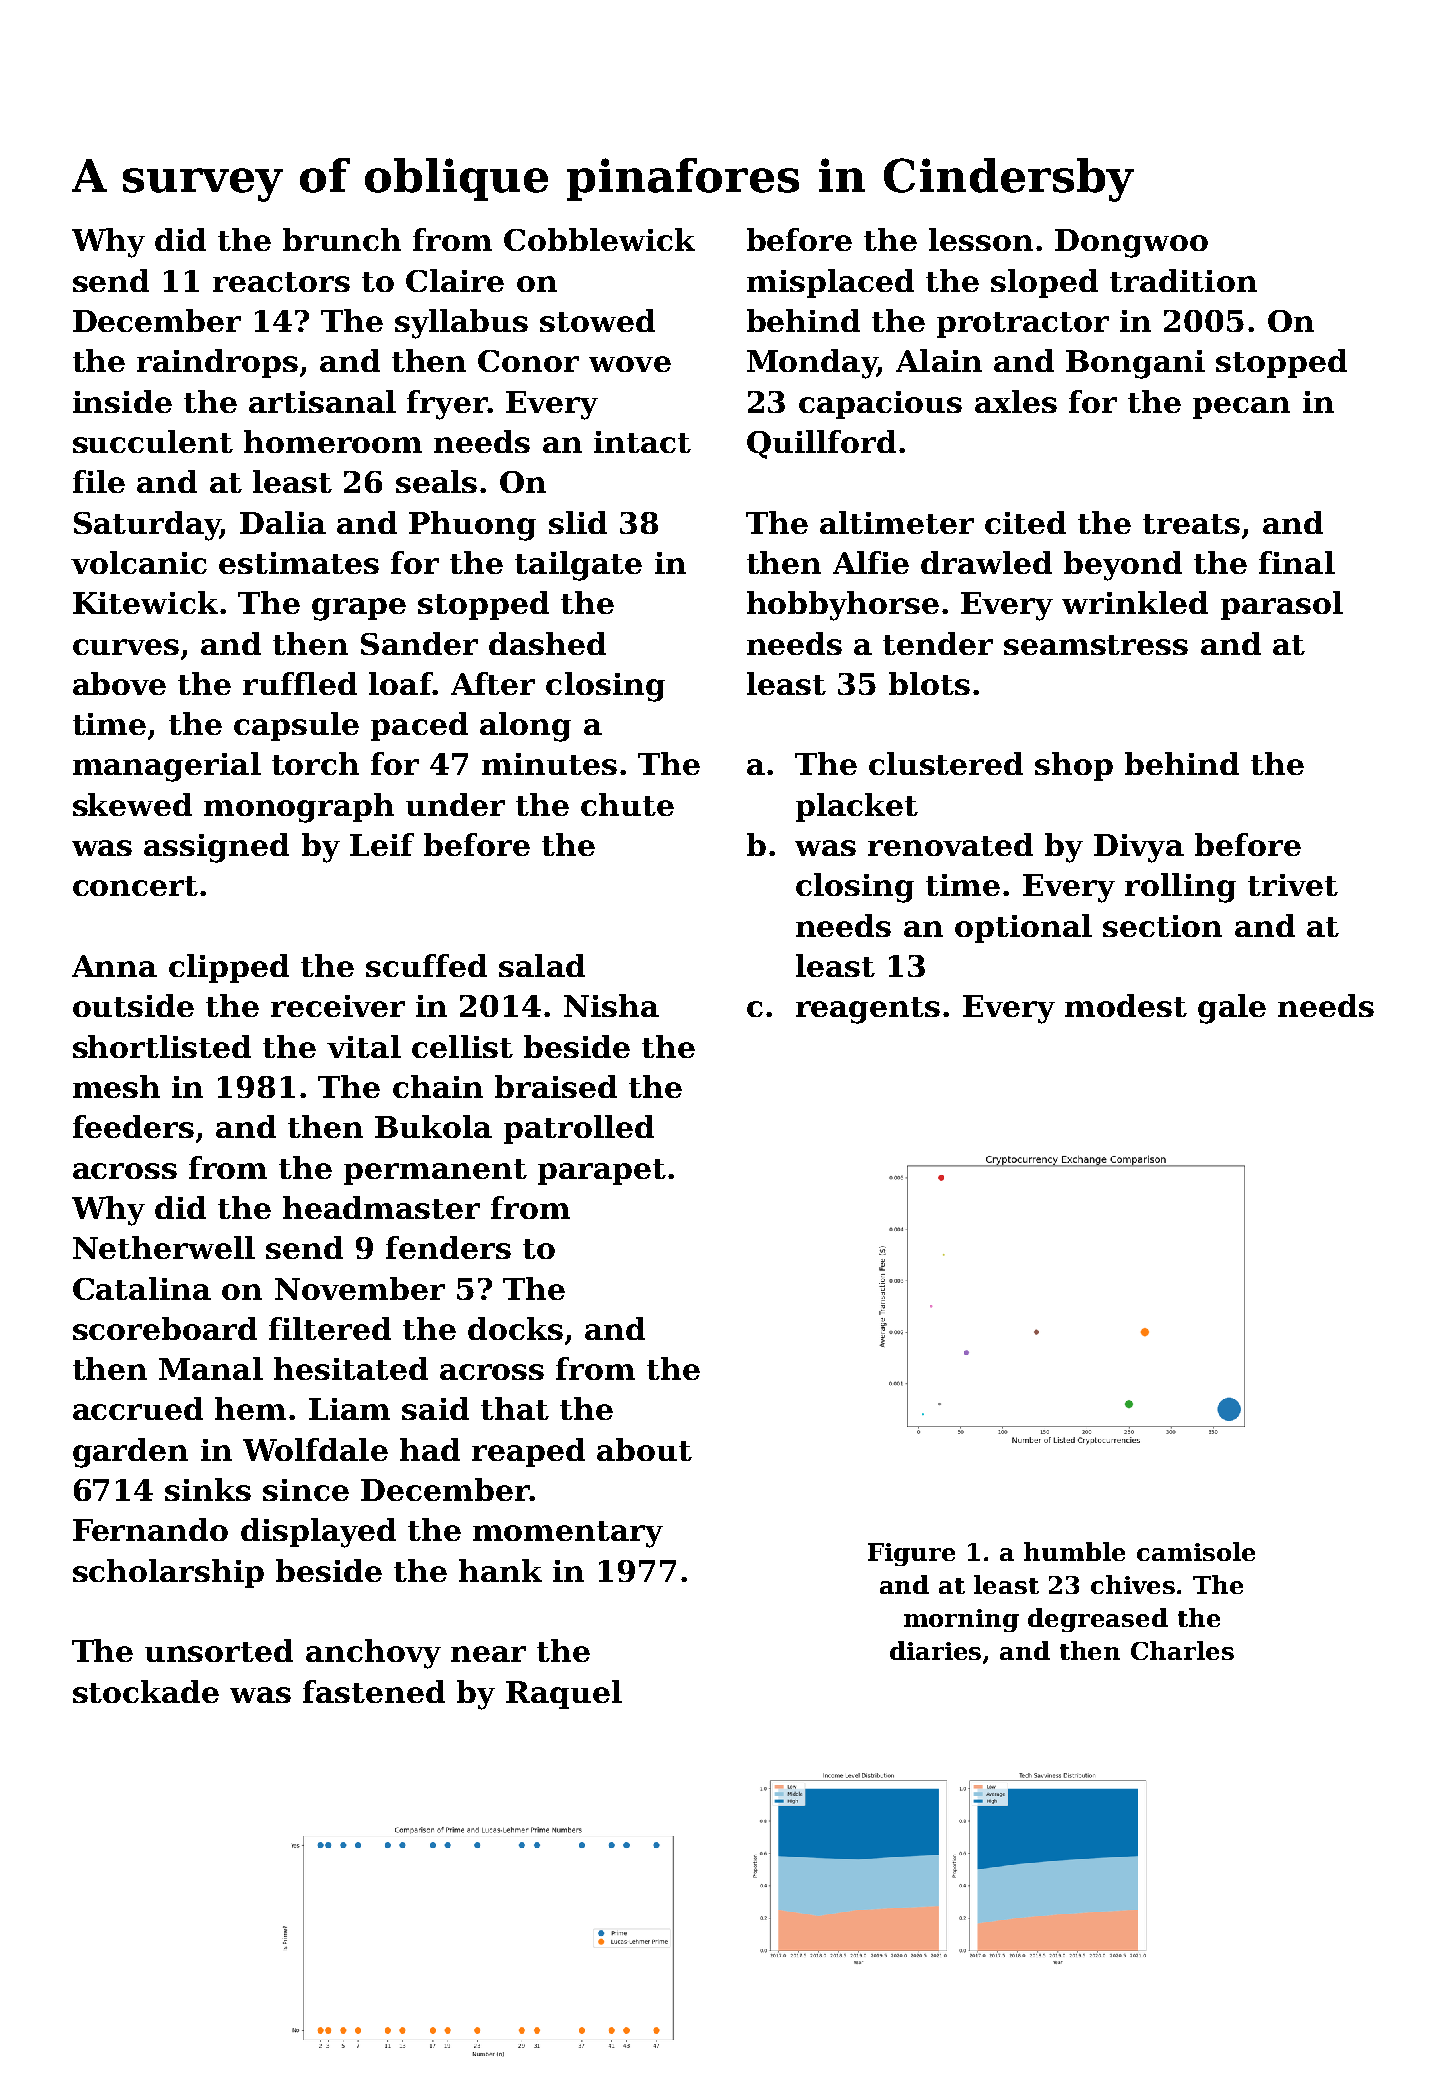  I want to click on camisole, so click(1196, 1551).
